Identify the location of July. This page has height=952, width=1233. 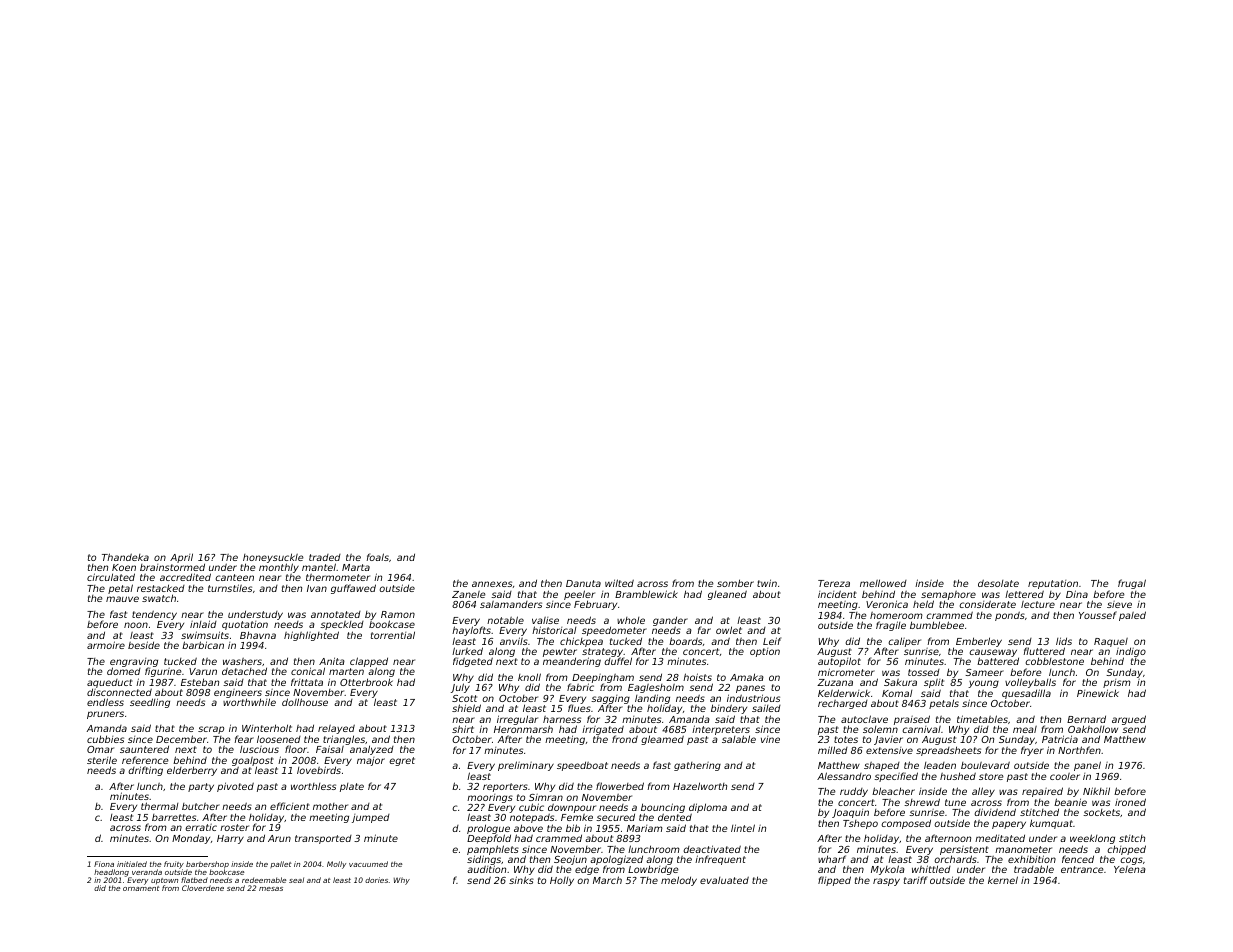
(460, 688).
